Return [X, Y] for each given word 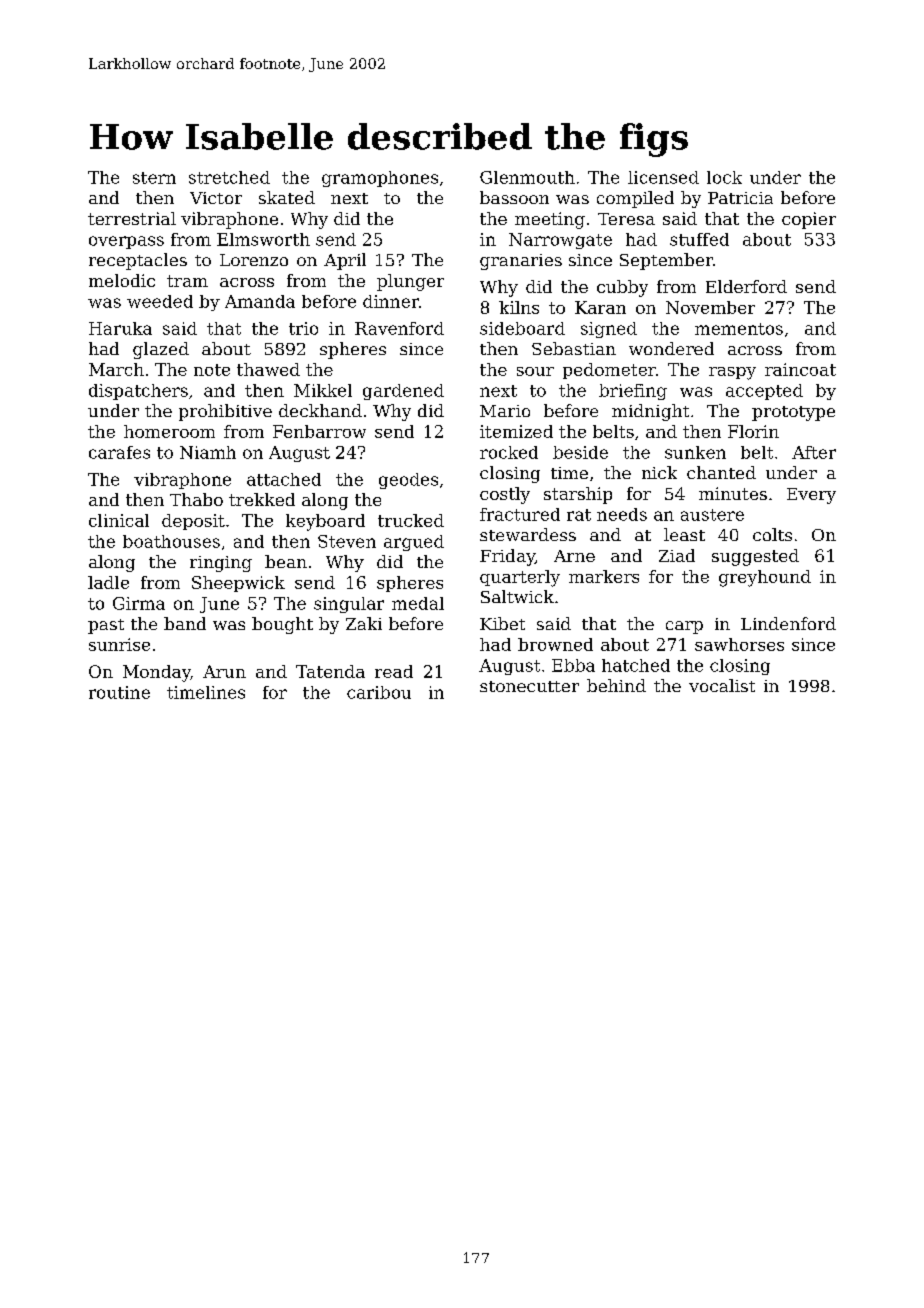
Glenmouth [527, 177]
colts [772, 534]
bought [282, 625]
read [394, 671]
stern [154, 178]
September [666, 261]
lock [724, 177]
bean [286, 561]
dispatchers [138, 392]
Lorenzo [254, 260]
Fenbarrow [319, 431]
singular [349, 605]
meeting [550, 220]
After [814, 452]
